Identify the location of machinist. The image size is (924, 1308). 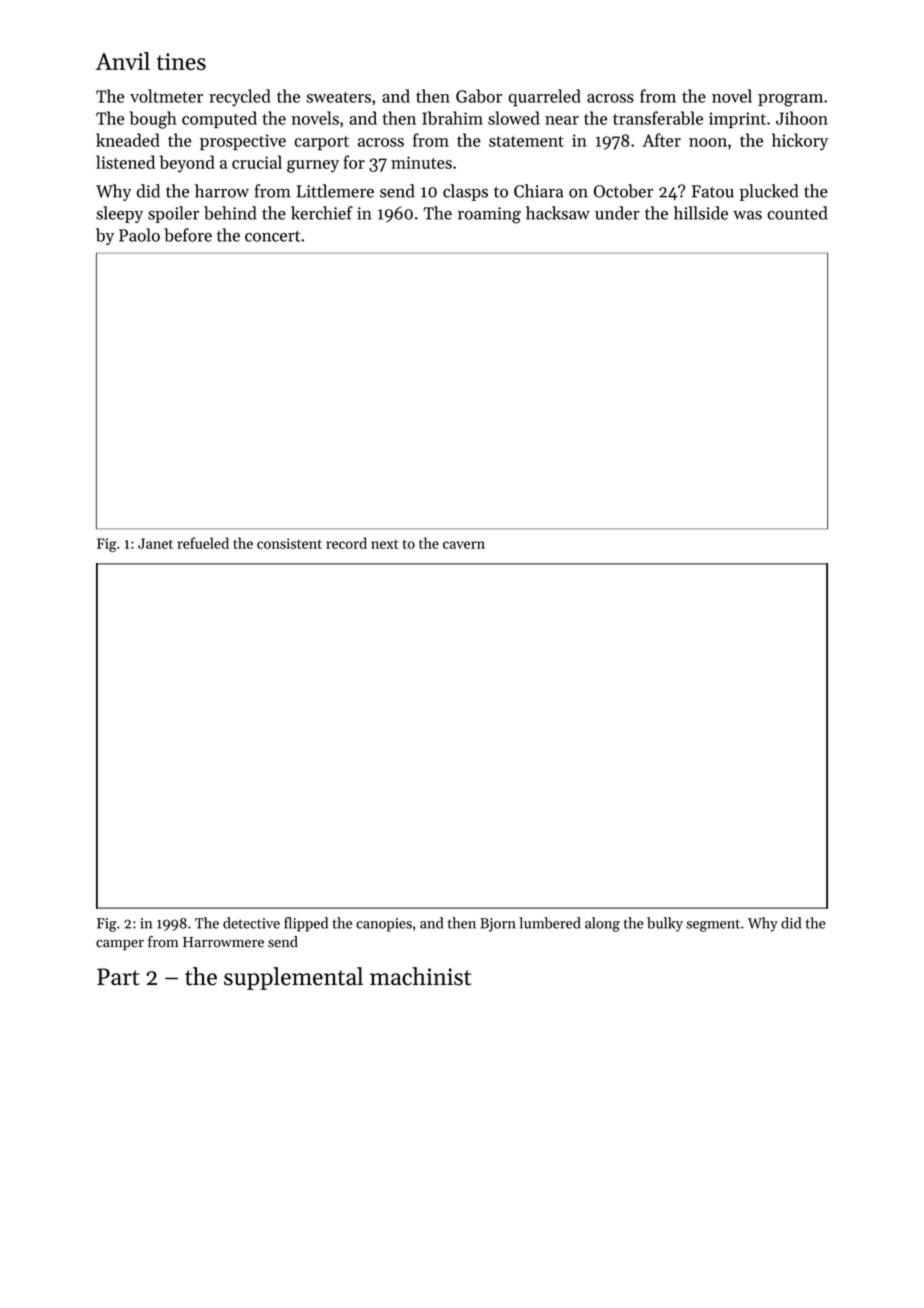
(420, 976).
